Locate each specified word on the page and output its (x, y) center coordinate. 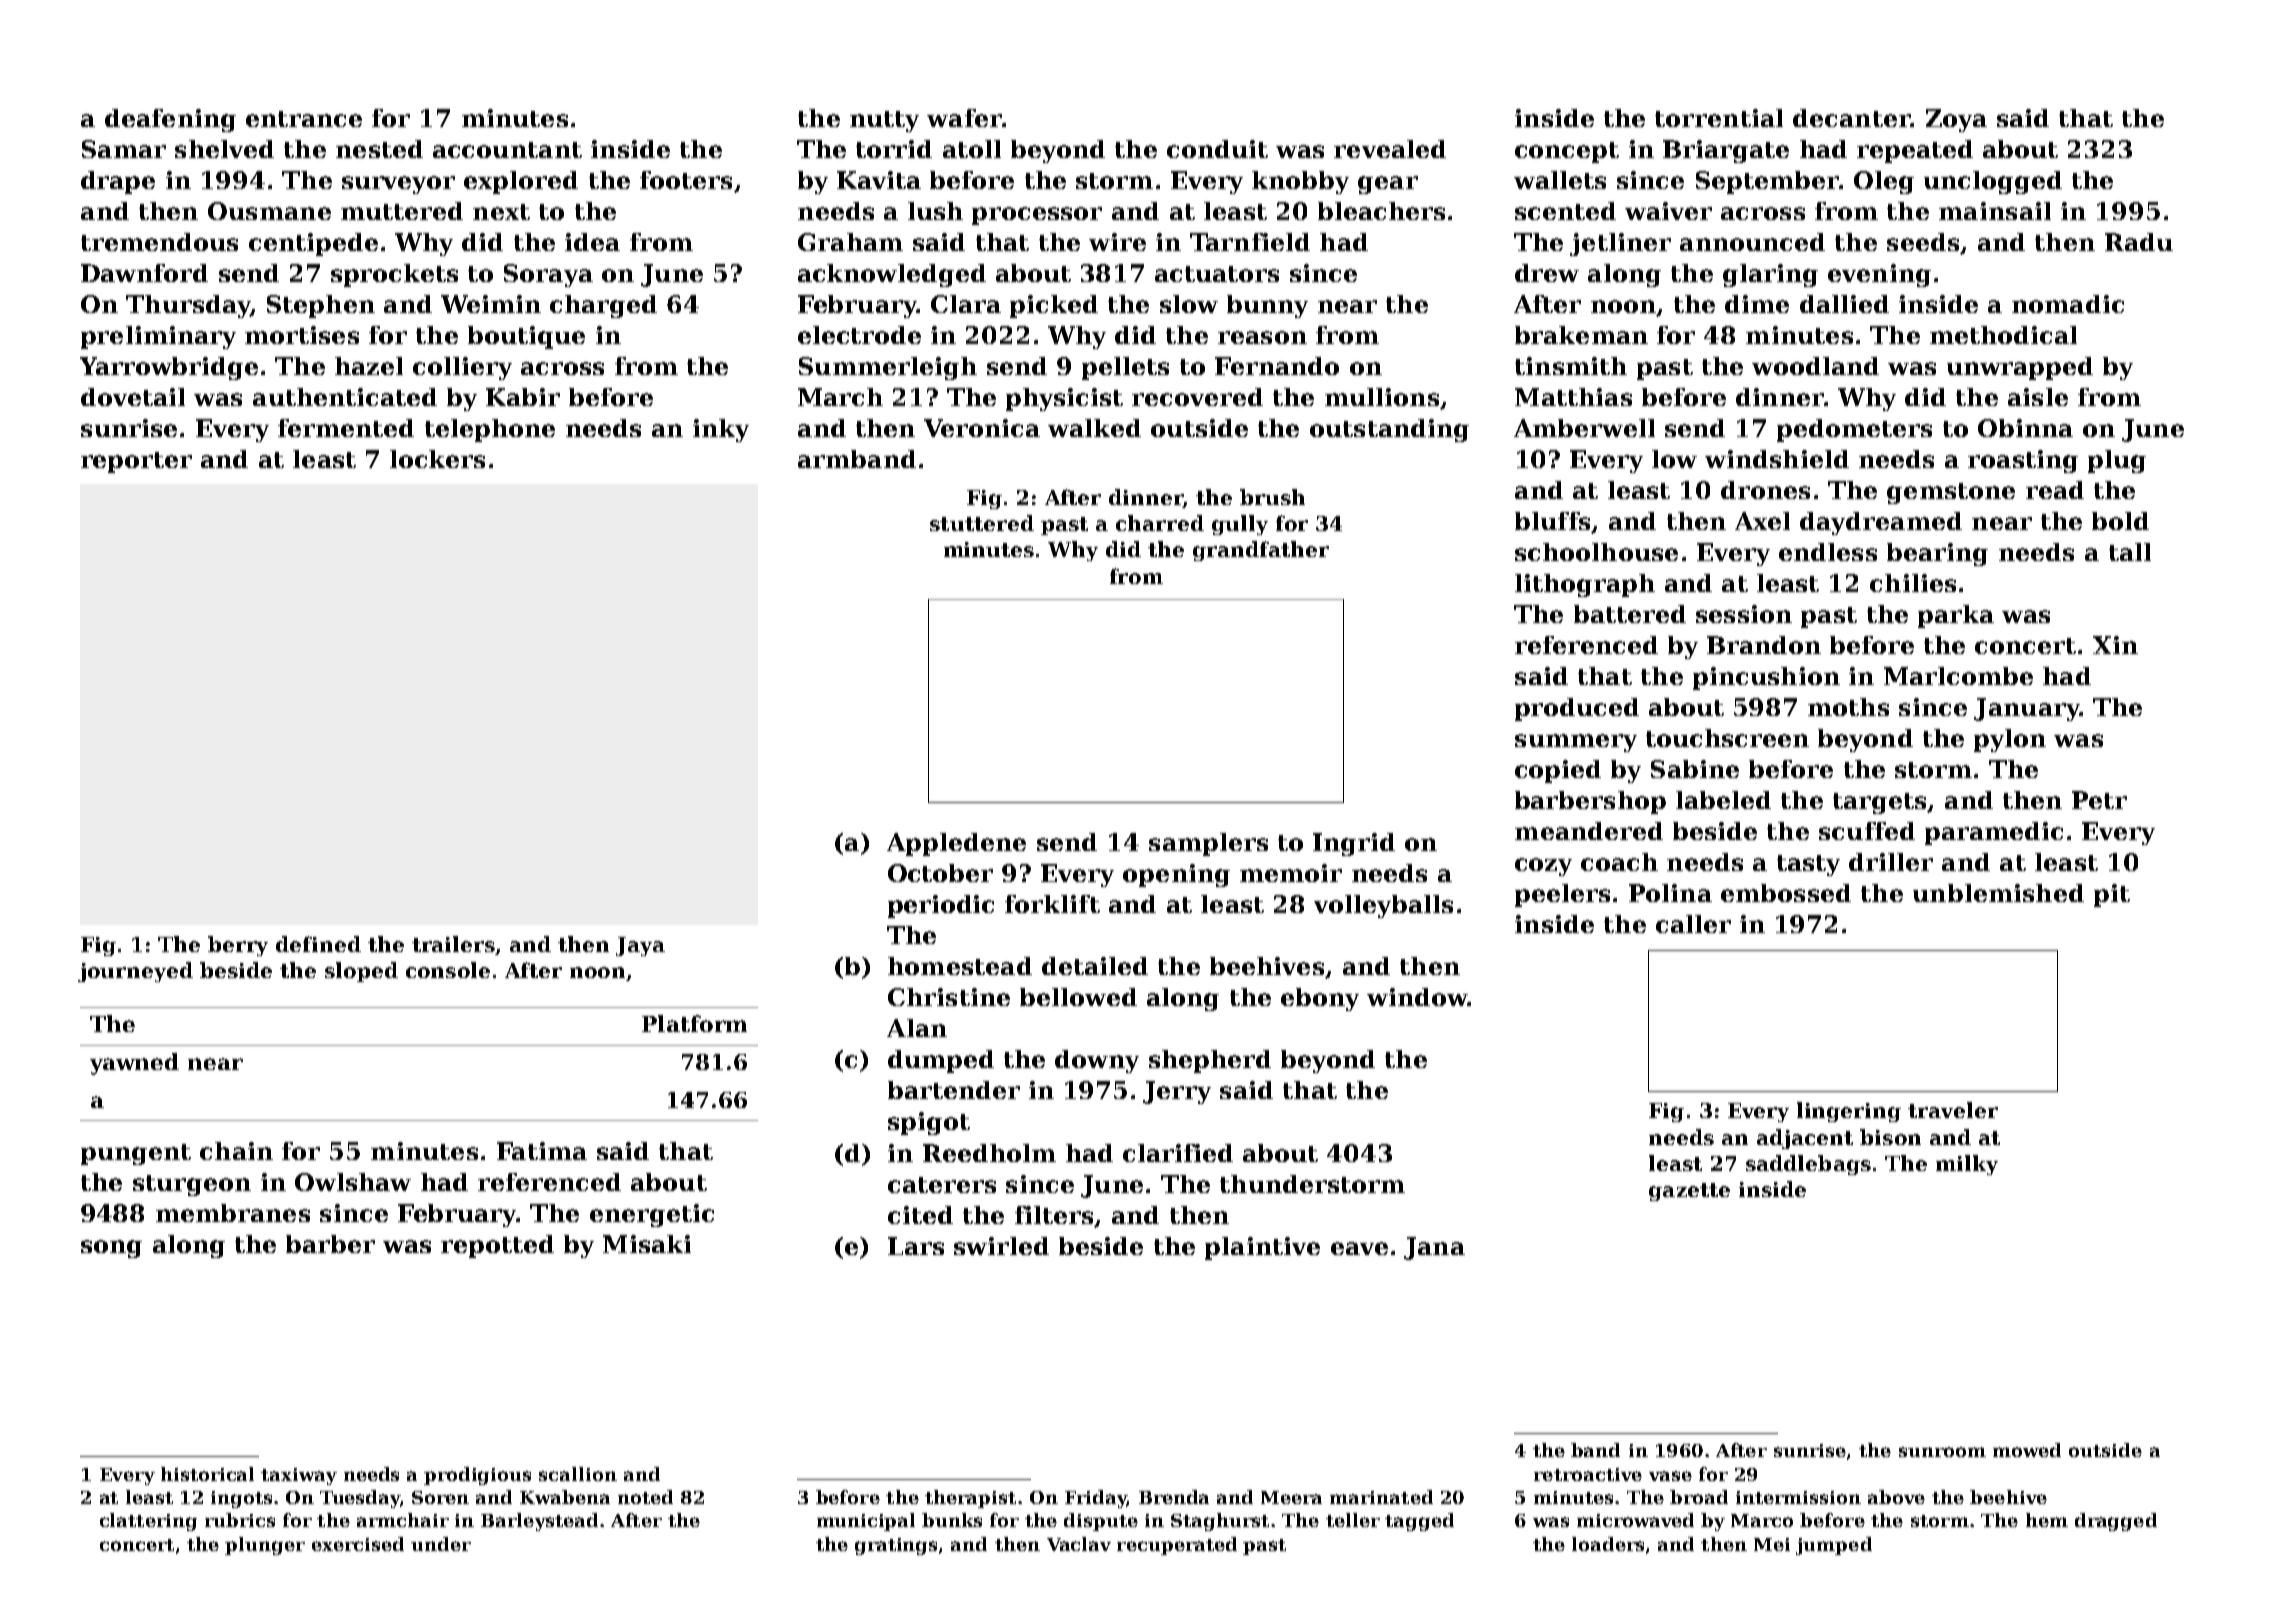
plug (2117, 461)
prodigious (477, 1476)
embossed (1786, 893)
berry (238, 946)
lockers (437, 459)
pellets (1125, 368)
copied (1558, 771)
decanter (1851, 118)
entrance (304, 119)
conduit (1217, 149)
